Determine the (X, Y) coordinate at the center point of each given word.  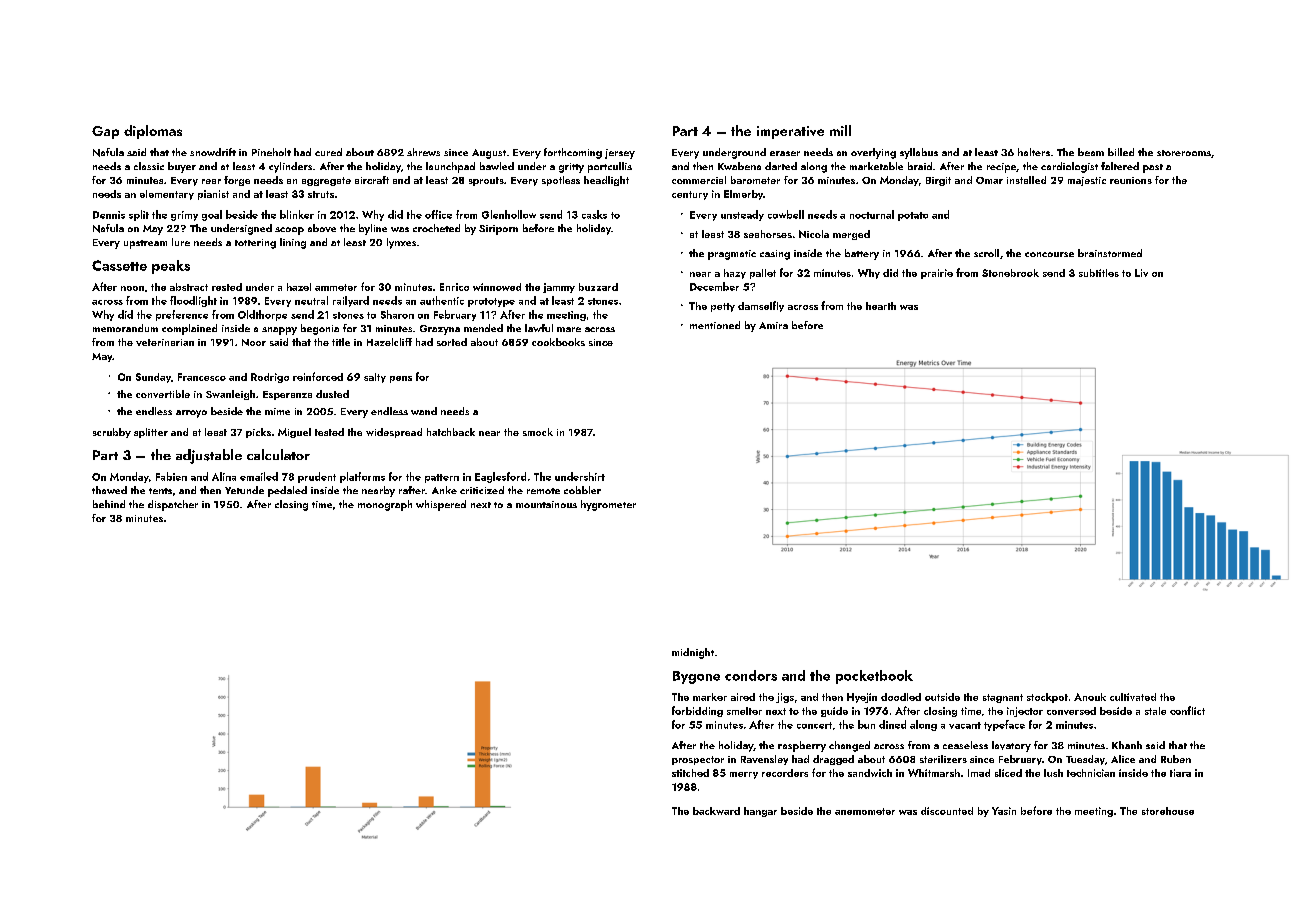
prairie (937, 274)
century (690, 195)
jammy (559, 288)
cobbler (582, 490)
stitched (690, 773)
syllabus (919, 153)
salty (375, 378)
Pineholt (271, 152)
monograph (385, 505)
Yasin (1004, 811)
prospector (698, 760)
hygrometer (608, 505)
